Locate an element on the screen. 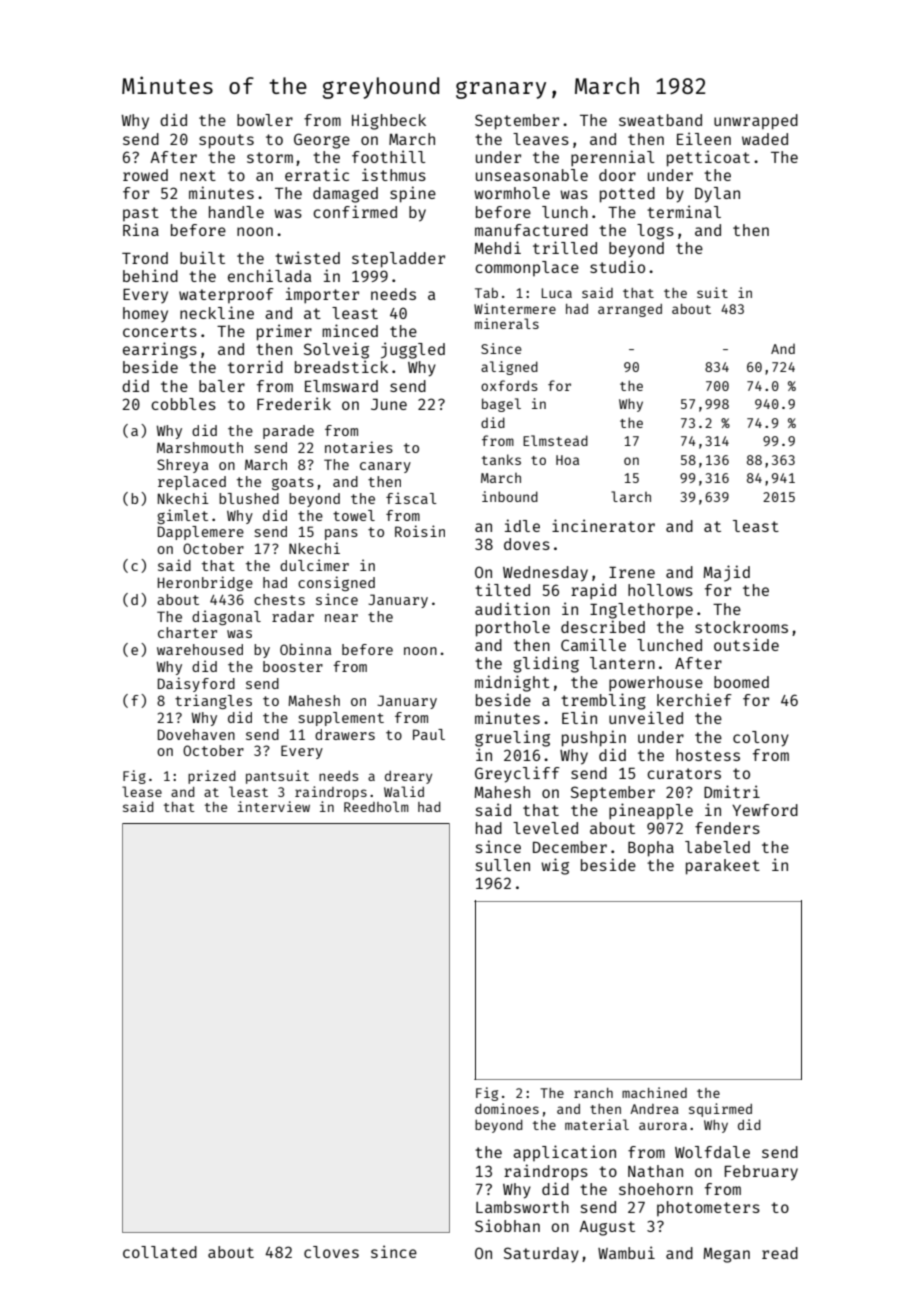 The width and height of the screenshot is (924, 1308). waterproof is located at coordinates (226, 296).
